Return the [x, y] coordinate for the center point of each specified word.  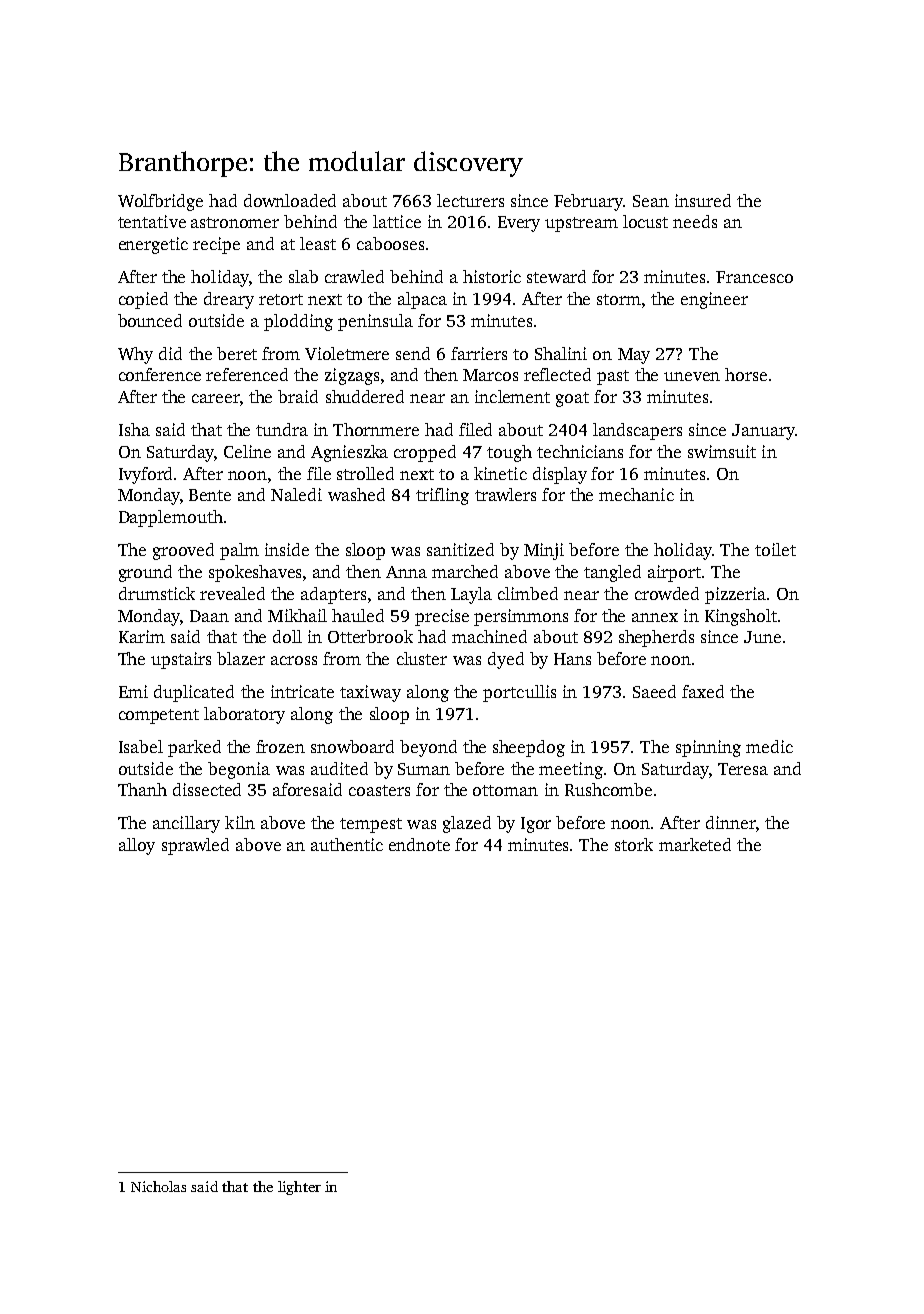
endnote [419, 844]
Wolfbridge [160, 202]
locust [645, 221]
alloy [137, 846]
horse [746, 374]
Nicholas [158, 1186]
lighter [299, 1188]
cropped [425, 453]
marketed [695, 844]
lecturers [470, 200]
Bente [210, 495]
